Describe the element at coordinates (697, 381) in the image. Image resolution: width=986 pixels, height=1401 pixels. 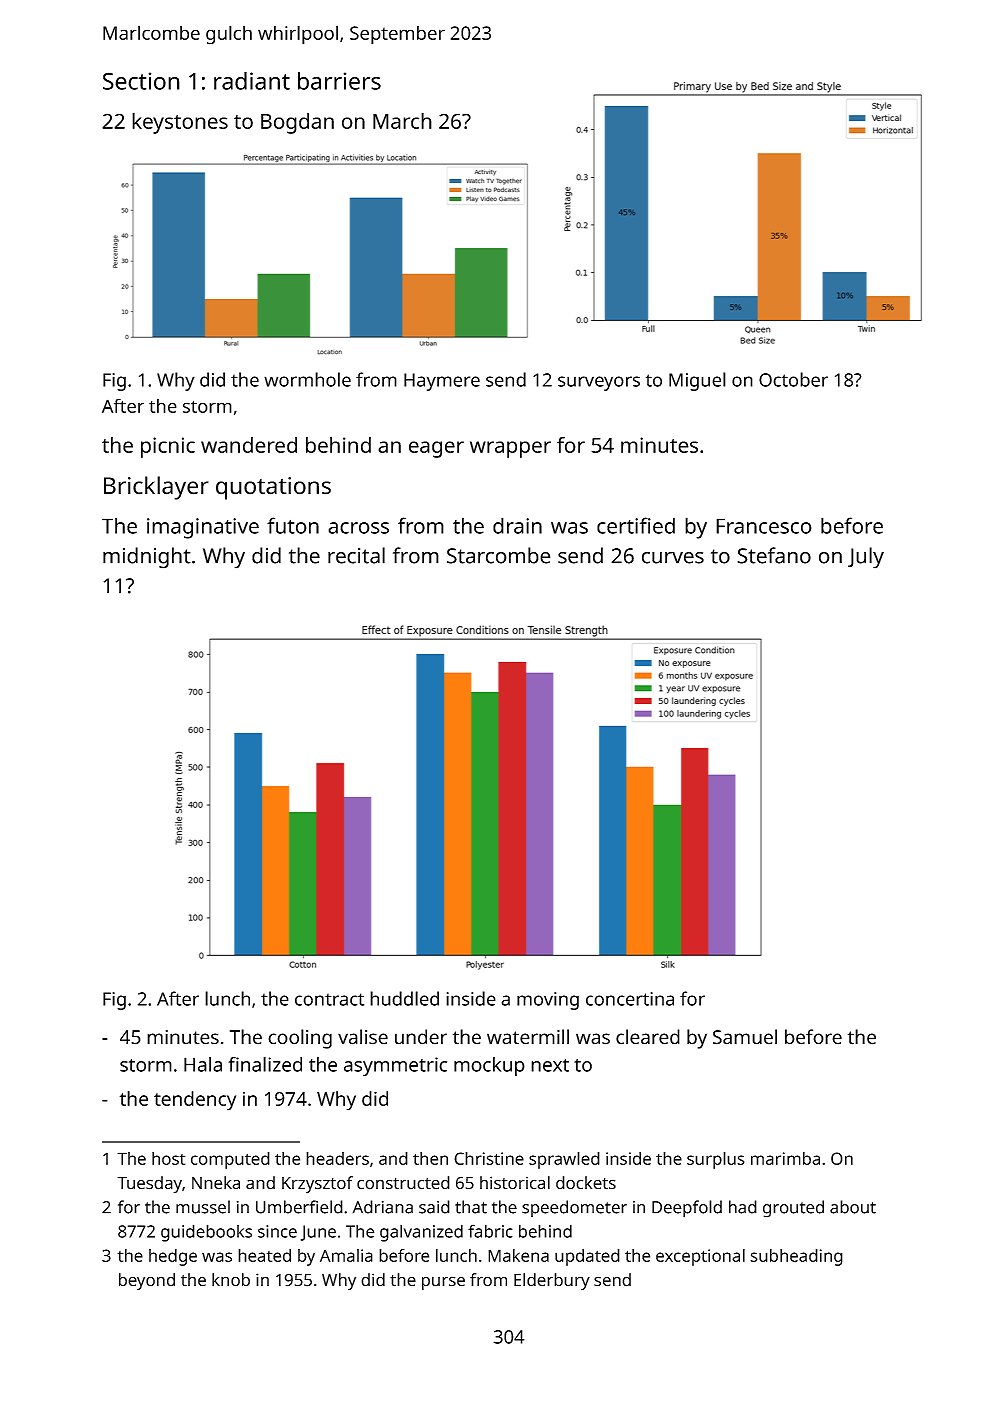
I see `Miguel` at that location.
